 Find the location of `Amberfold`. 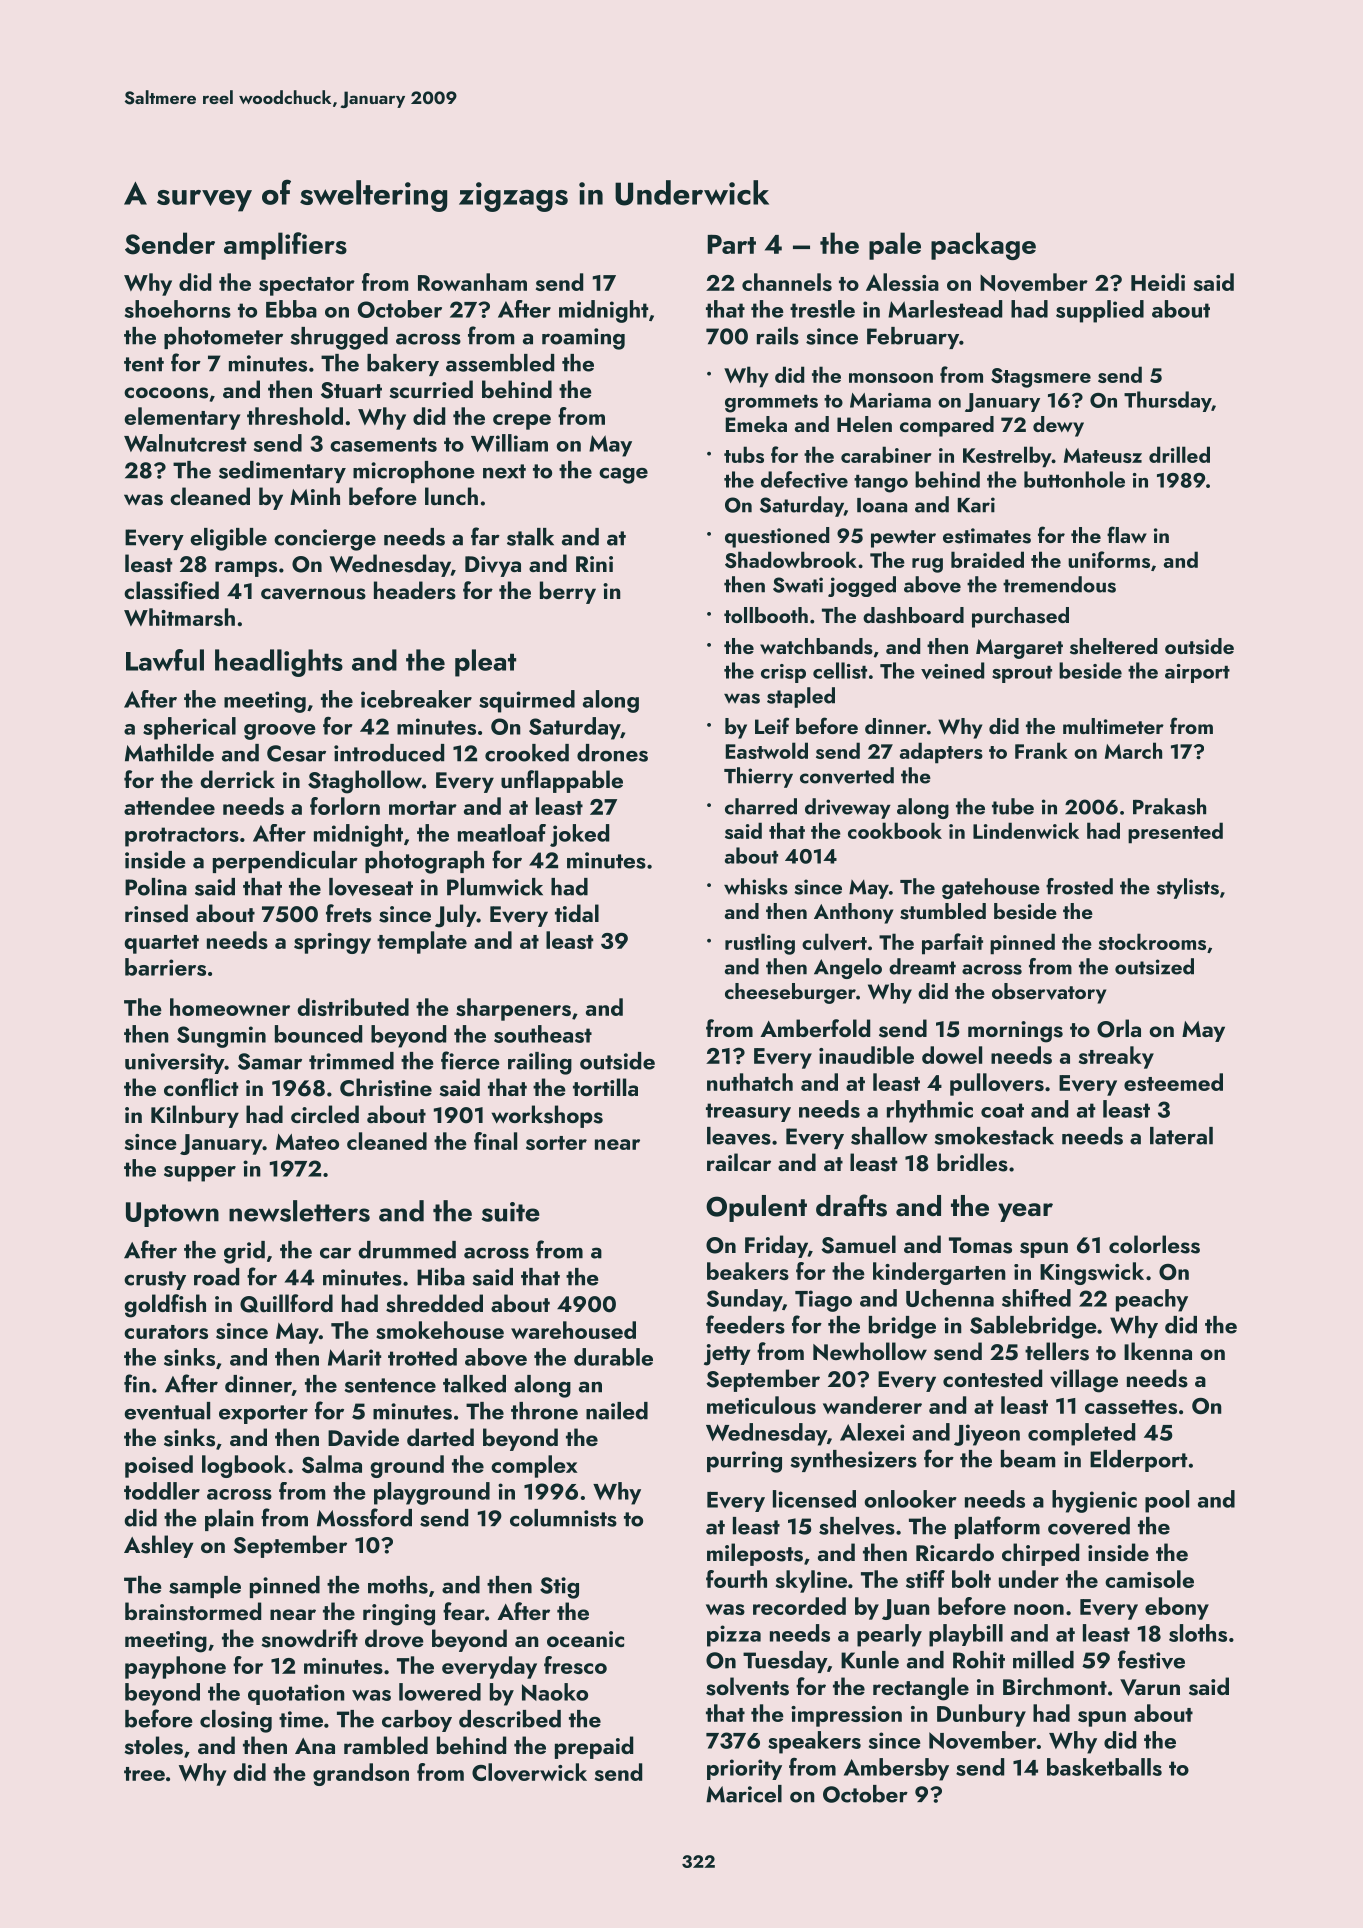

Amberfold is located at coordinates (815, 1028).
